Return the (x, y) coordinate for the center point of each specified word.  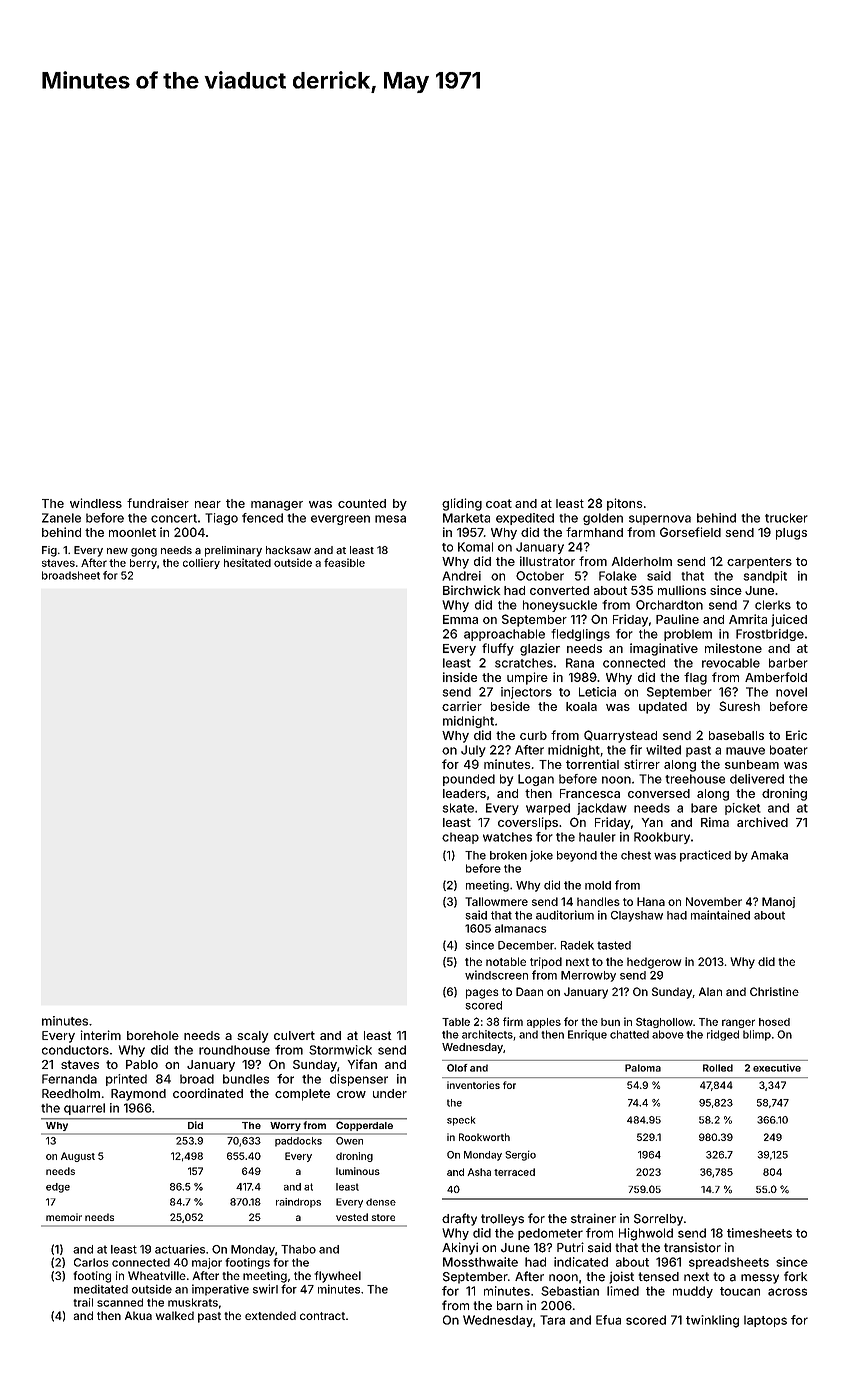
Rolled (718, 1068)
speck (461, 1121)
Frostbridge (770, 635)
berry (143, 564)
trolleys (502, 1220)
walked (175, 1315)
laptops (765, 1321)
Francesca (590, 793)
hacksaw (288, 550)
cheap (460, 838)
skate (458, 808)
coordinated (208, 1093)
